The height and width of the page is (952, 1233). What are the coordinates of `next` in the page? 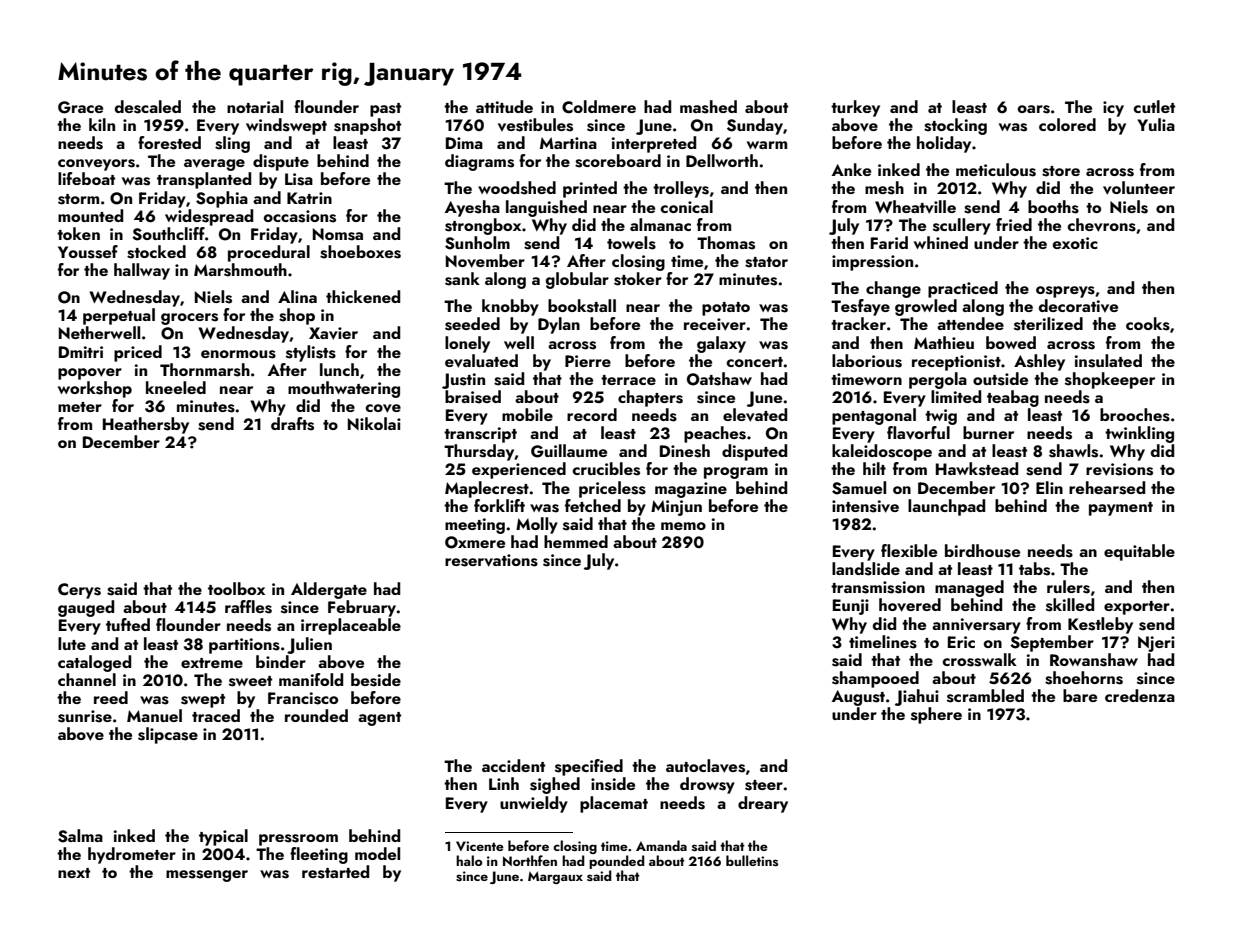 It's located at (74, 873).
